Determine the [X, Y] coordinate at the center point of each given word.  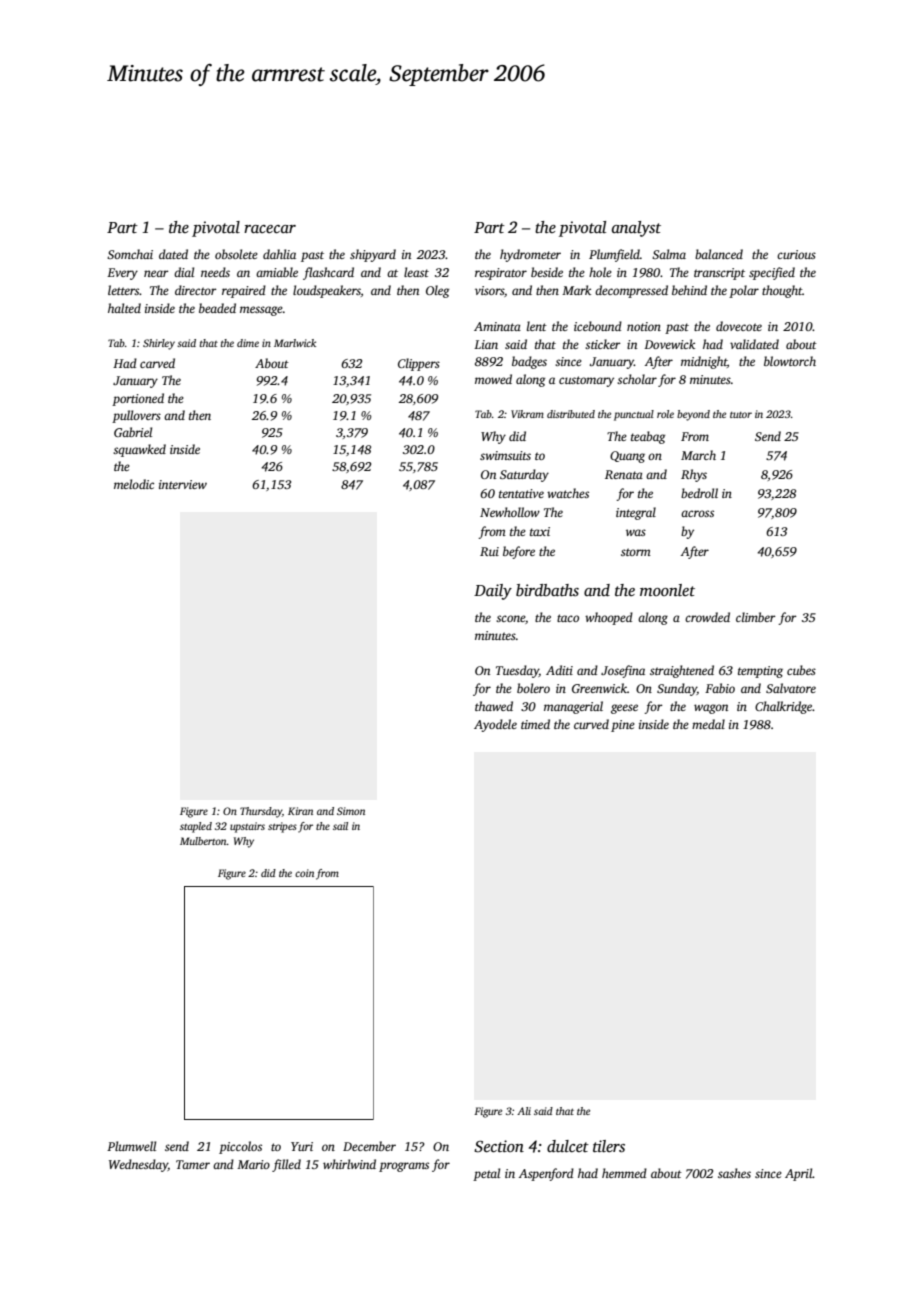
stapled [196, 827]
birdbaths [547, 590]
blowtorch [790, 361]
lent [537, 326]
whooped [609, 618]
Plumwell [131, 1146]
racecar [270, 229]
